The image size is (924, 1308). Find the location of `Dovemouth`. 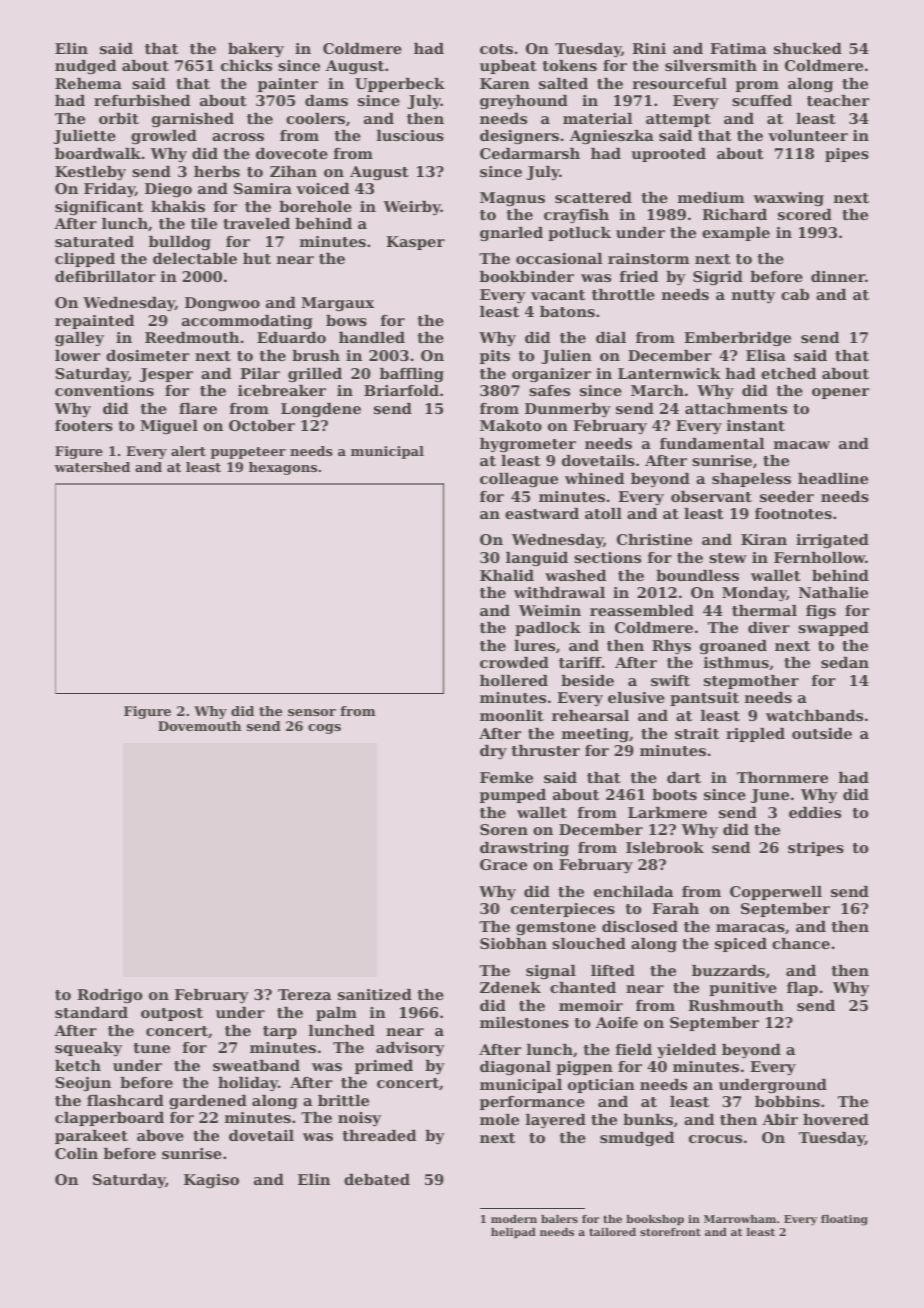

Dovemouth is located at coordinates (199, 726).
